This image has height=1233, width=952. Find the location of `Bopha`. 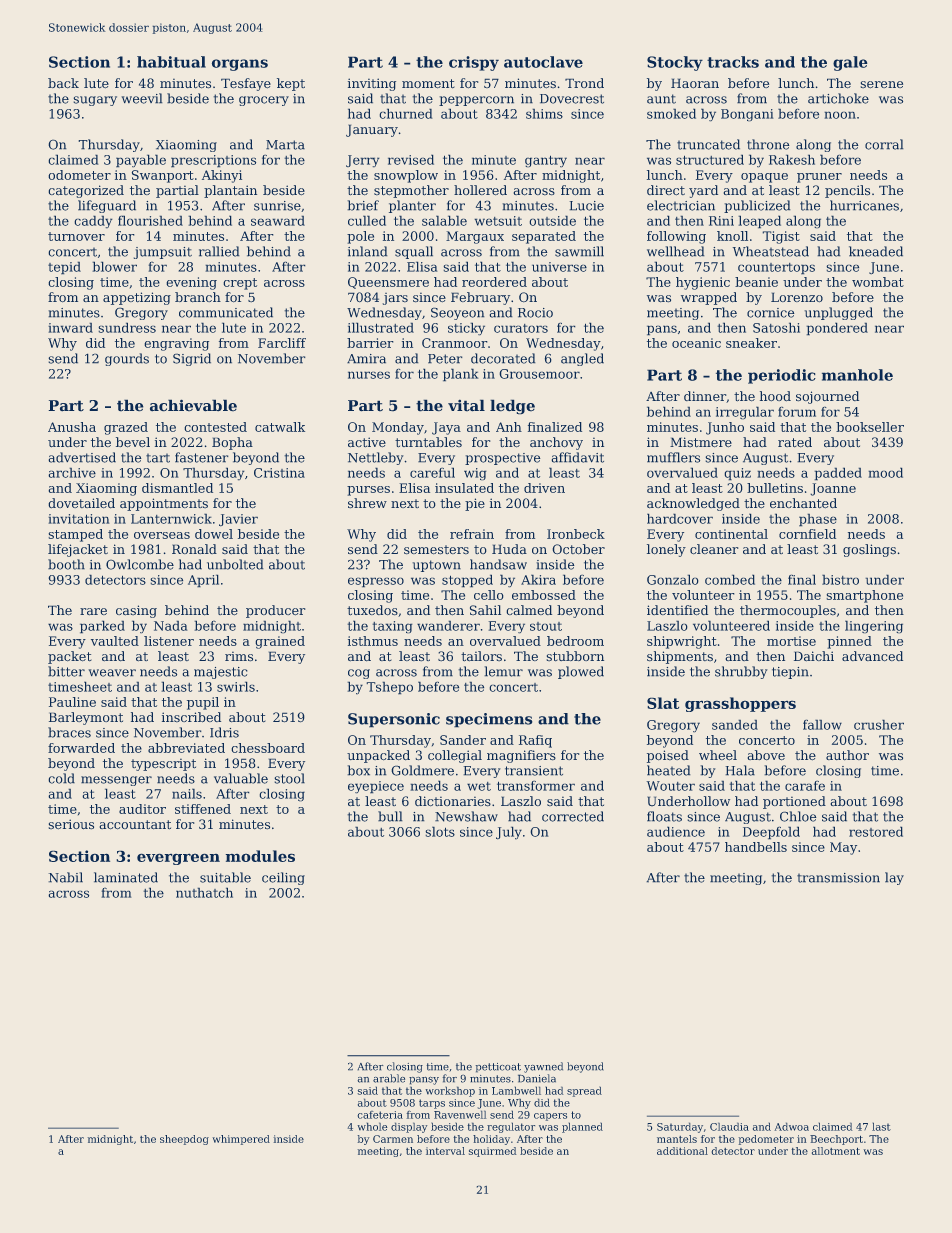

Bopha is located at coordinates (232, 443).
